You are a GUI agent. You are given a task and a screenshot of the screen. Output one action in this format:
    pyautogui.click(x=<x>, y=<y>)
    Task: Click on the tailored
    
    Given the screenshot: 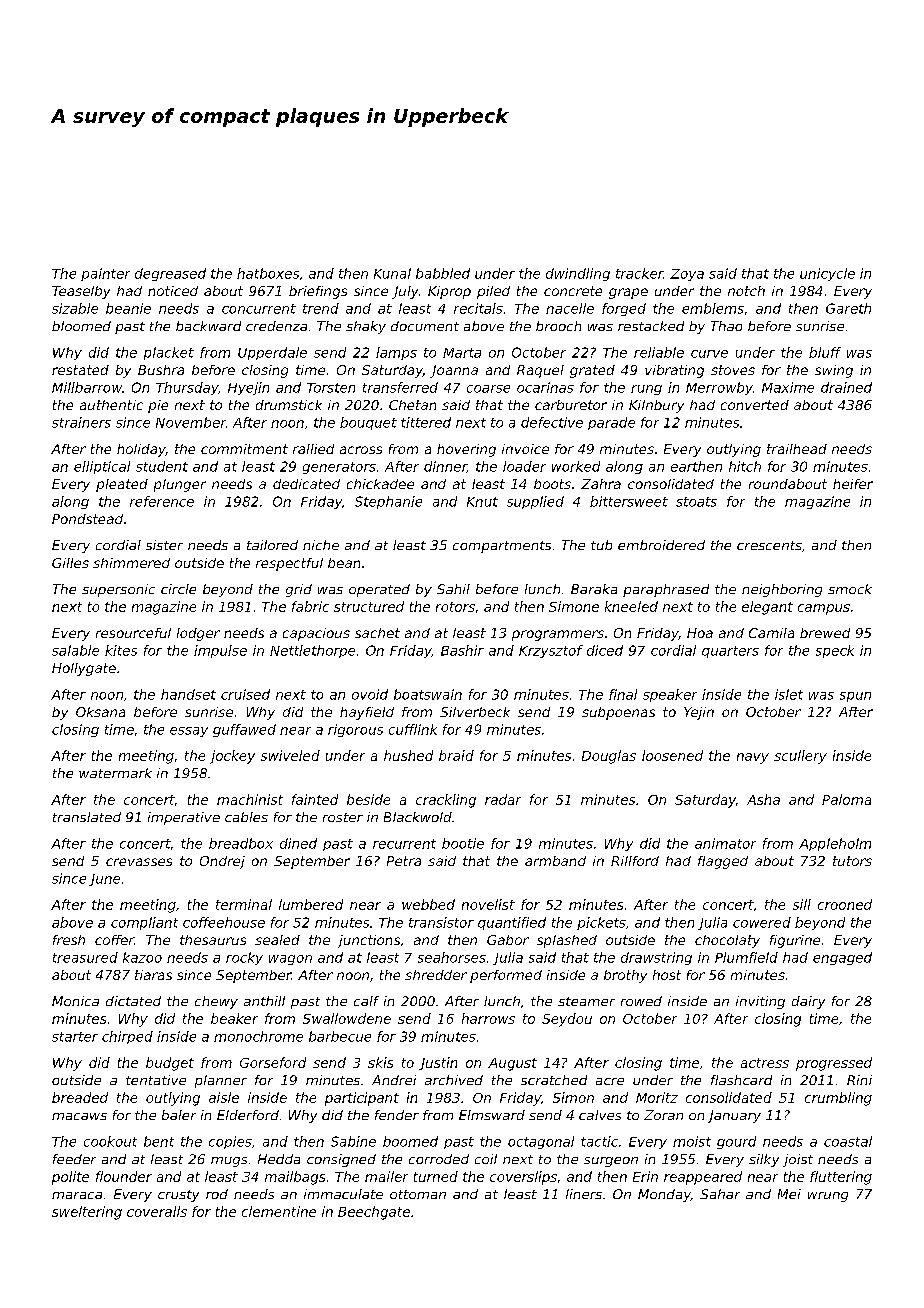 What is the action you would take?
    pyautogui.click(x=272, y=545)
